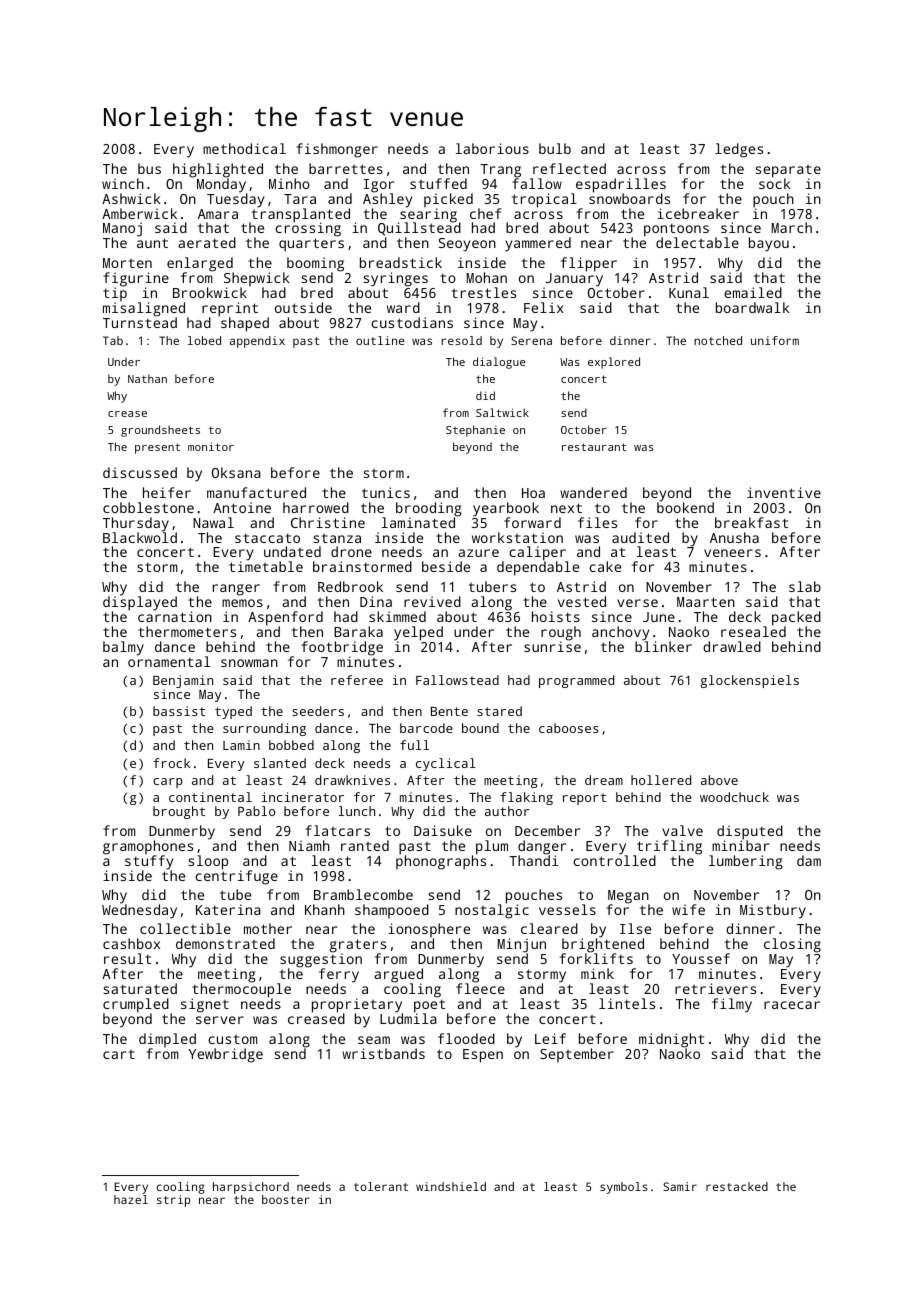  Describe the element at coordinates (753, 292) in the image. I see `emailed` at that location.
